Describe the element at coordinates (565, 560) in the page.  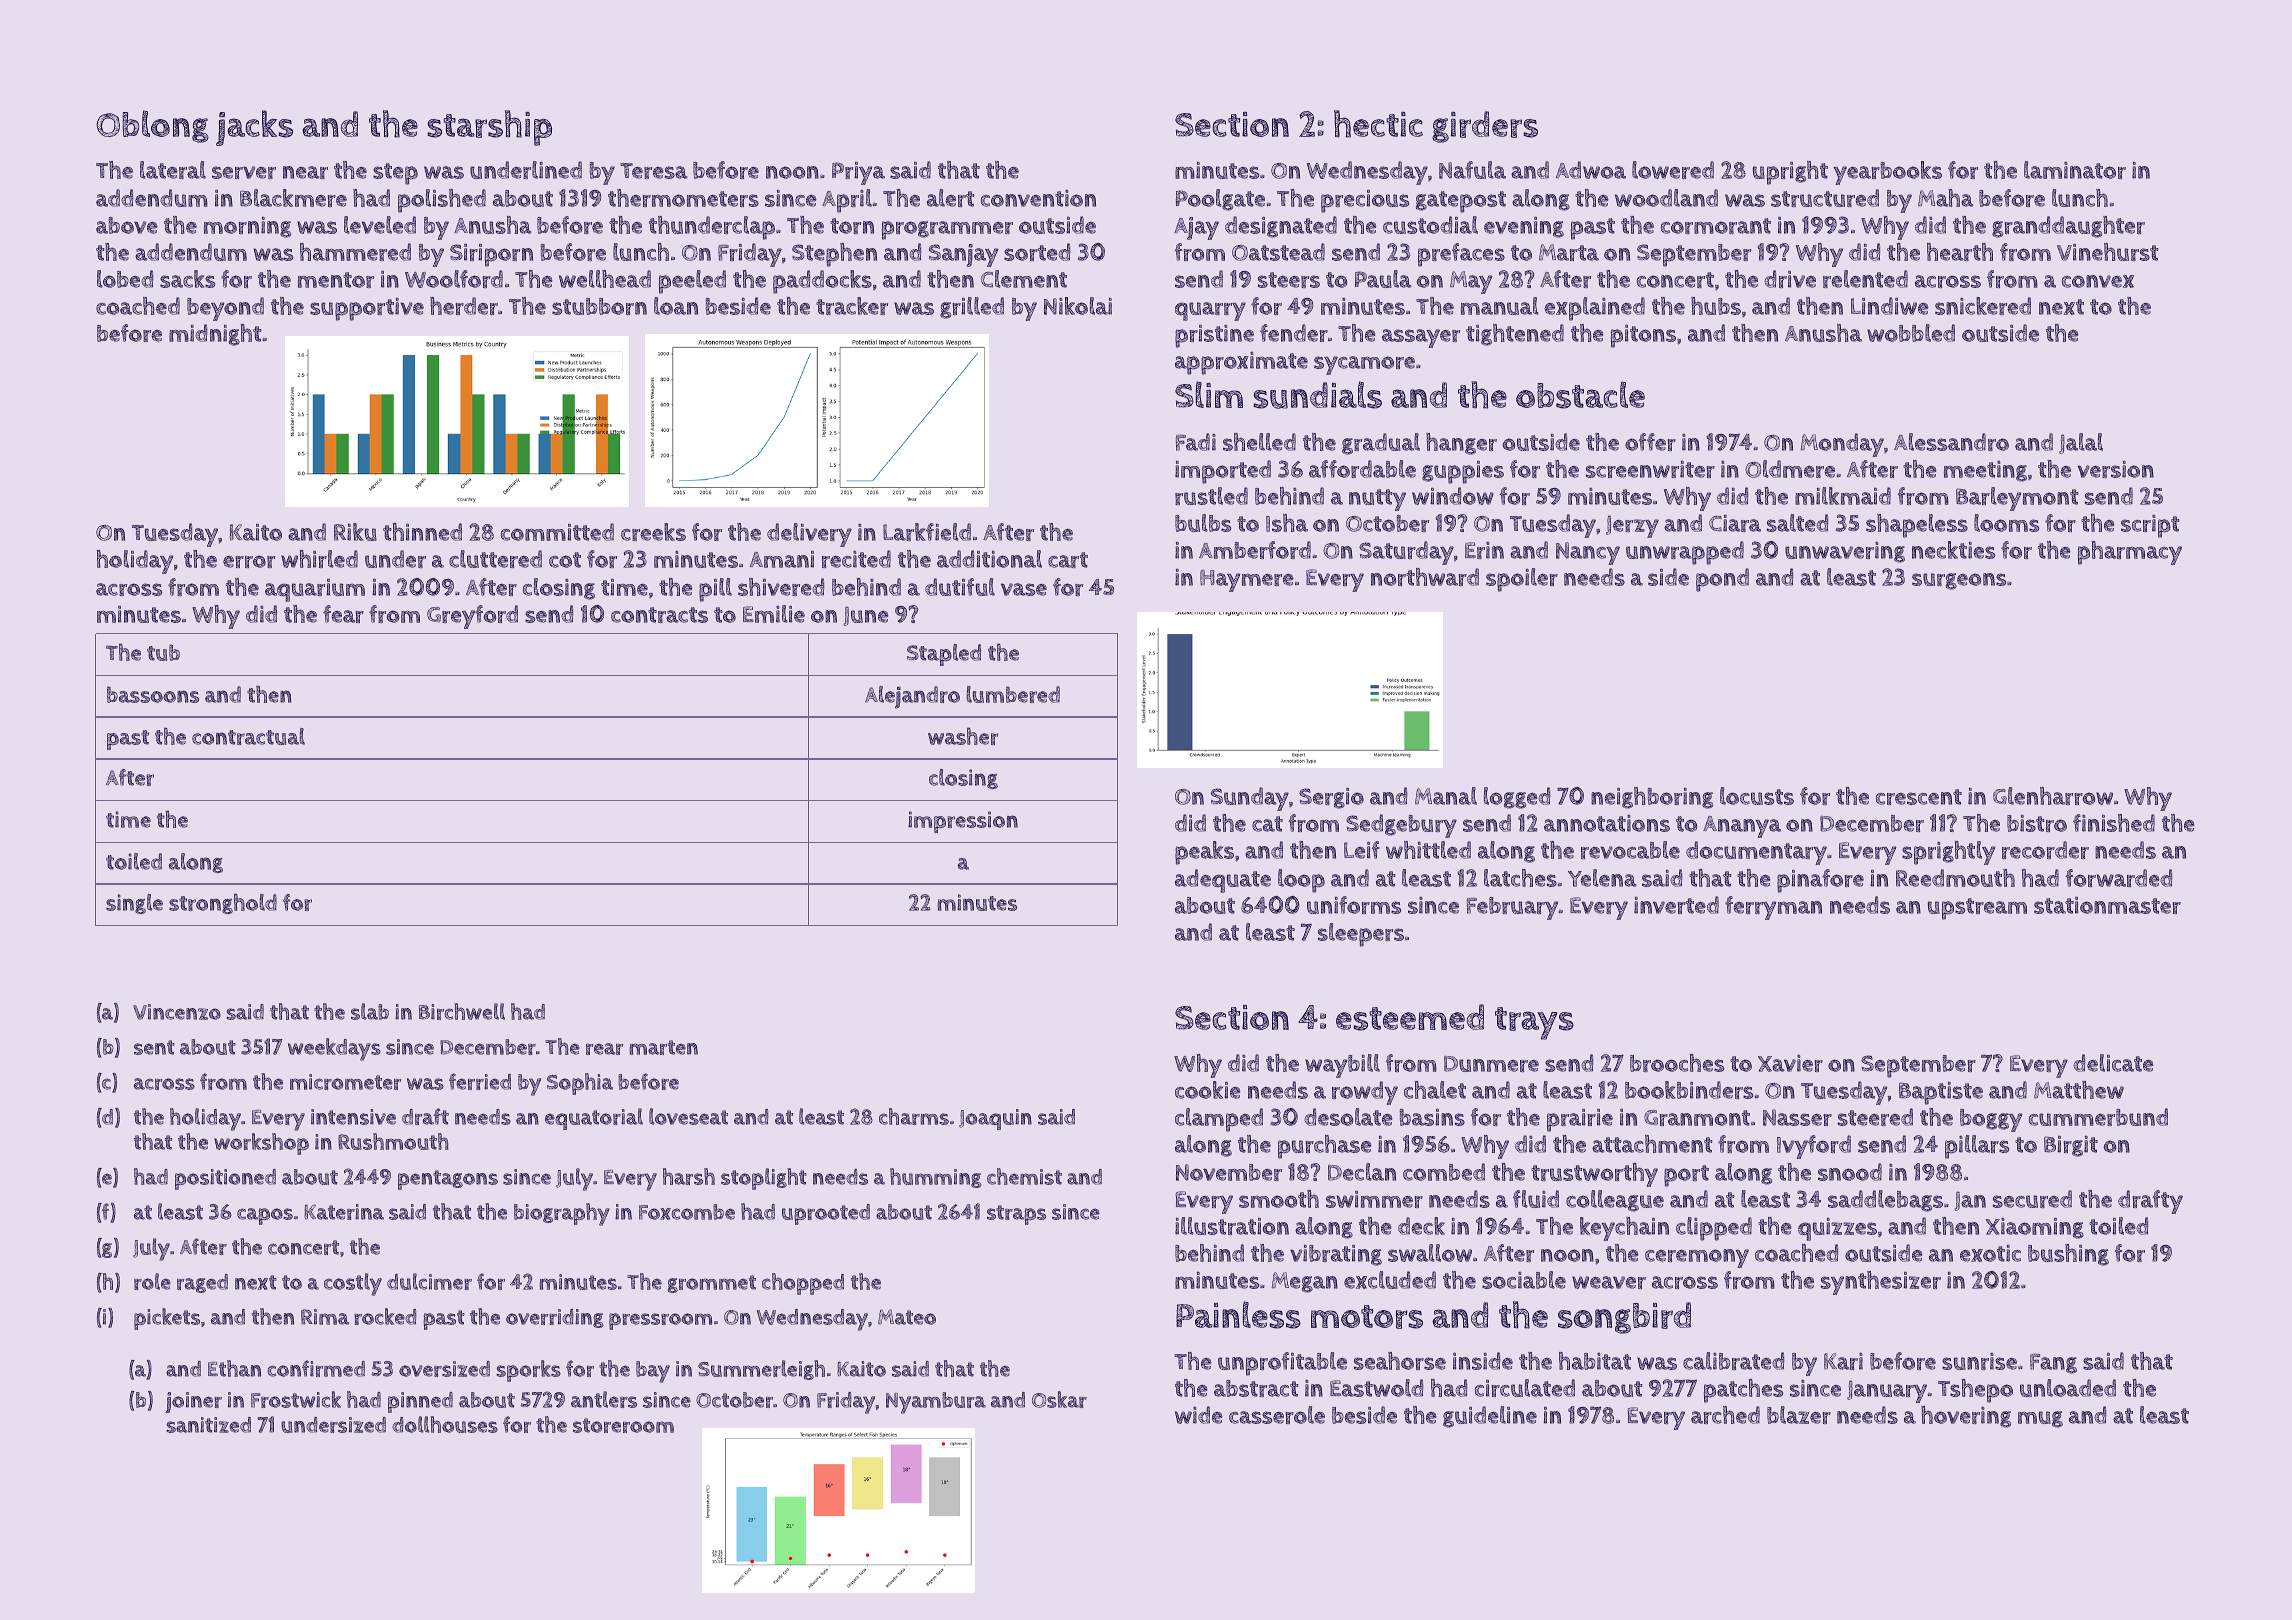
I see `cot` at that location.
